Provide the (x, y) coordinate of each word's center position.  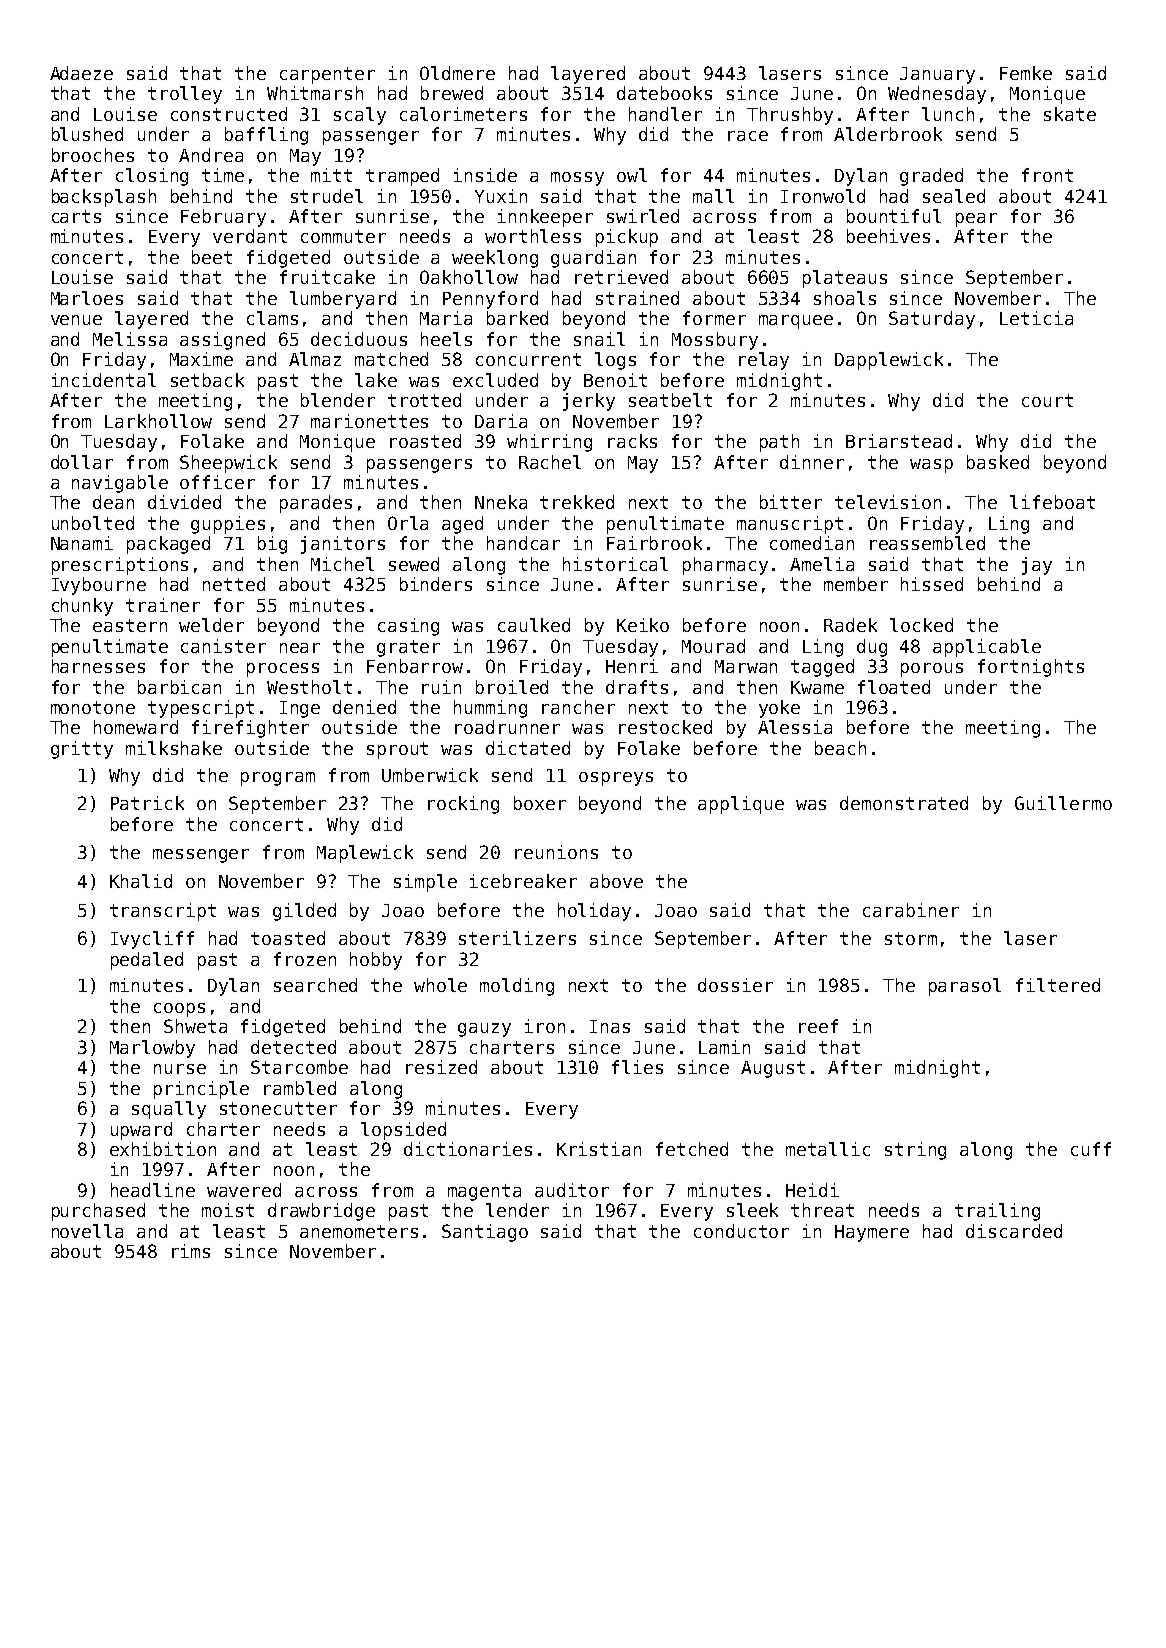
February (223, 218)
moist (228, 1210)
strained (637, 298)
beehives (888, 236)
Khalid (141, 881)
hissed (932, 584)
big (272, 545)
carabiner (911, 910)
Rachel (550, 462)
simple (425, 883)
